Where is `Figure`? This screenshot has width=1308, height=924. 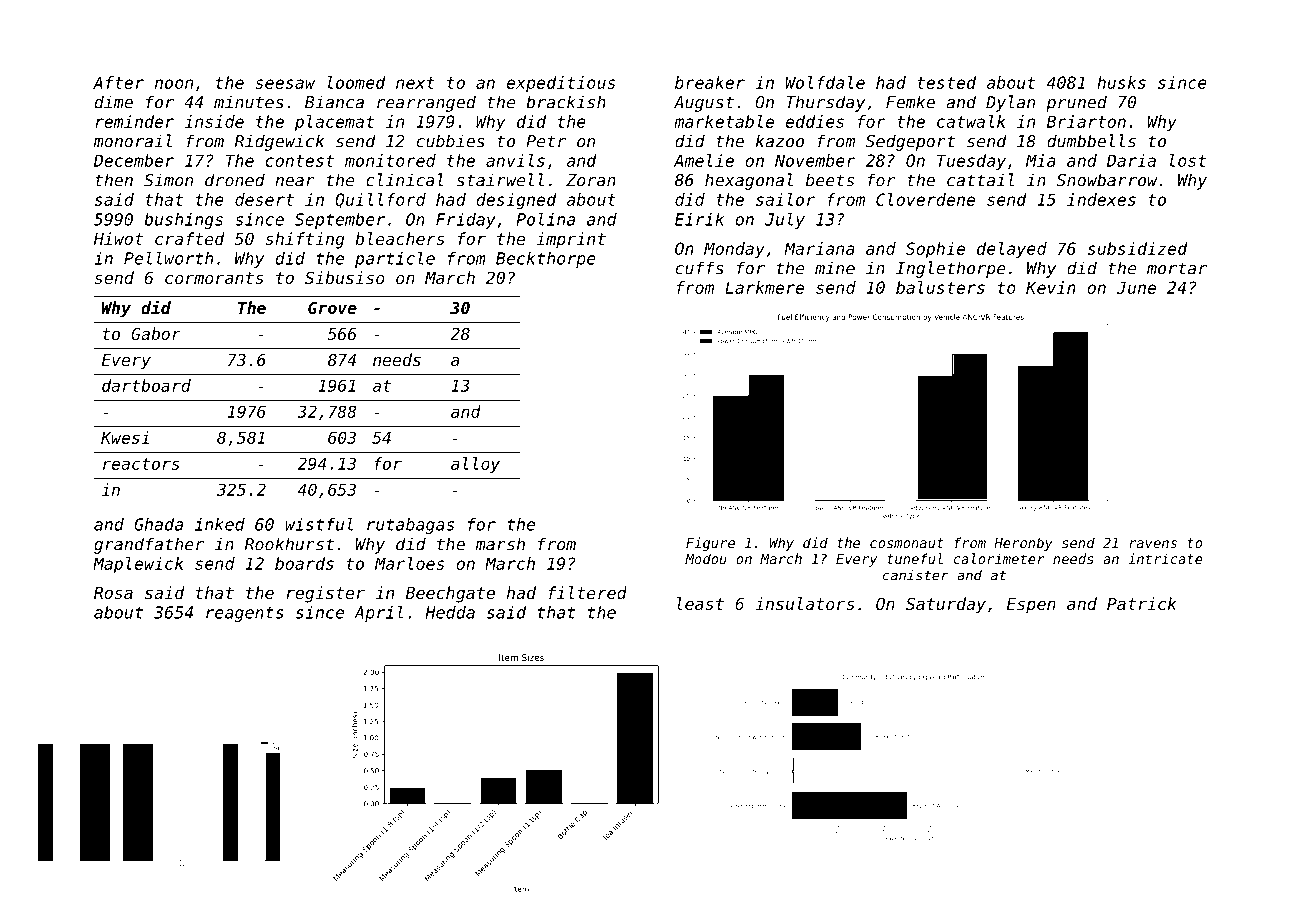 Figure is located at coordinates (710, 544).
